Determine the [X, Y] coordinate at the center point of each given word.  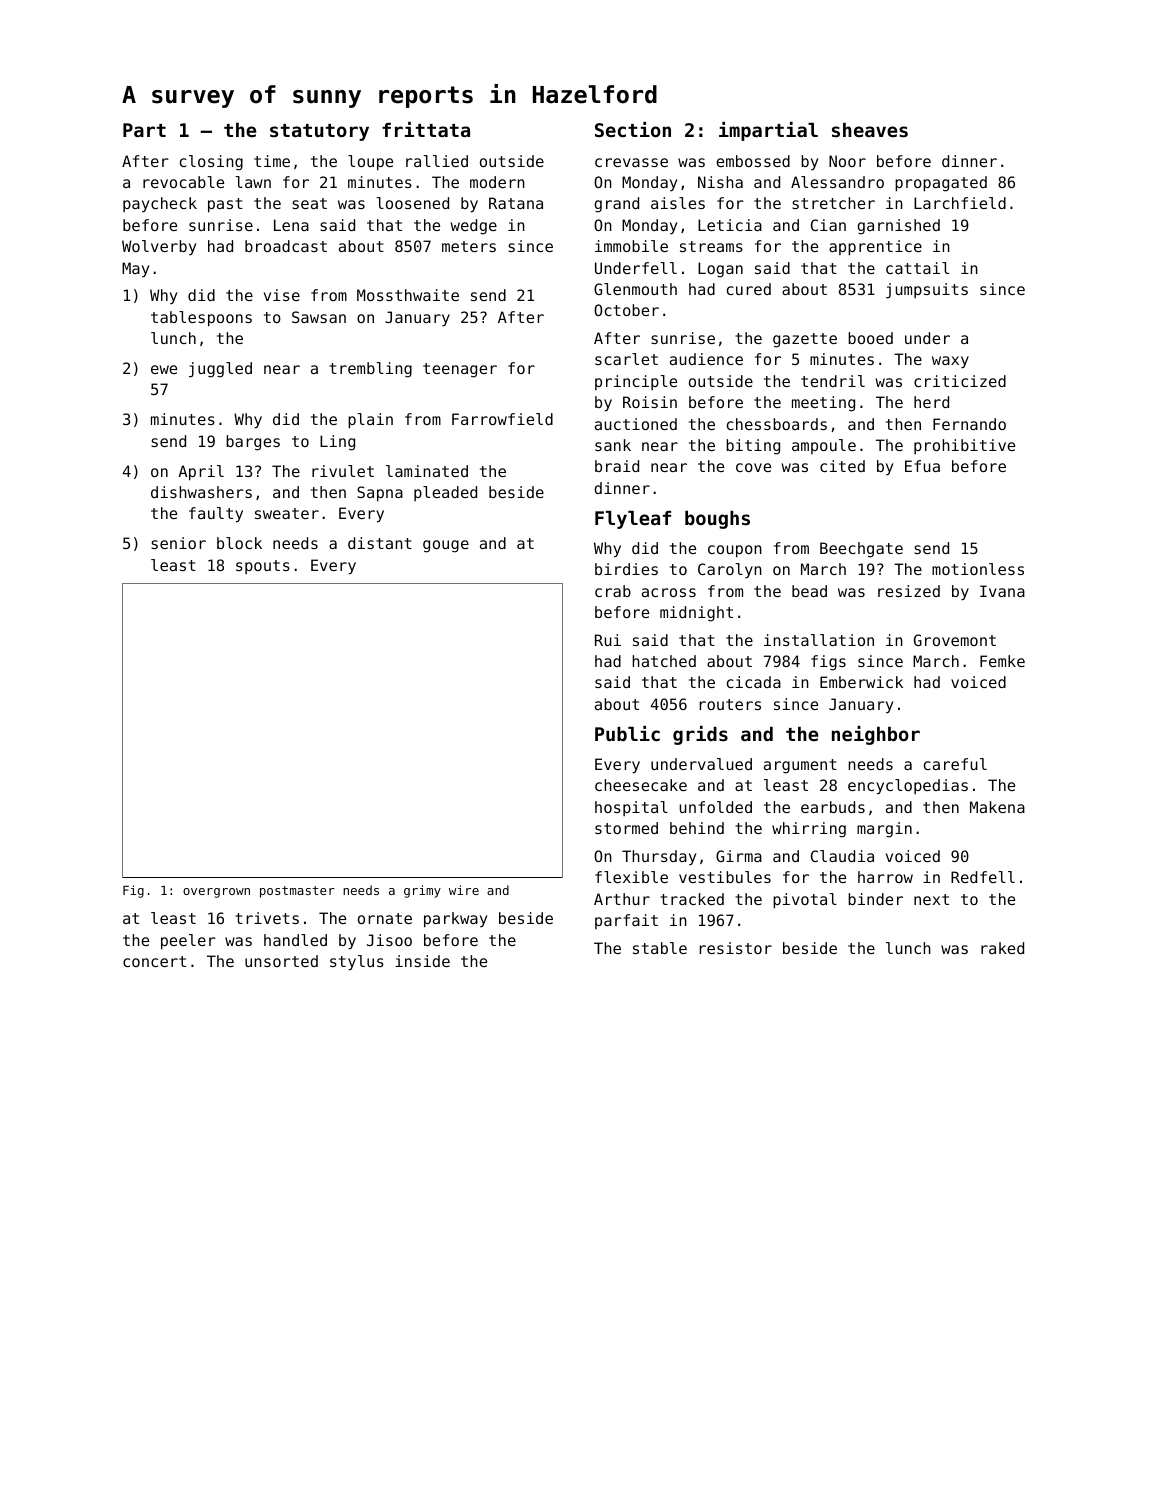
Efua [922, 466]
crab [613, 591]
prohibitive [964, 446]
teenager [460, 370]
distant [380, 543]
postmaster [297, 892]
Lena [291, 225]
